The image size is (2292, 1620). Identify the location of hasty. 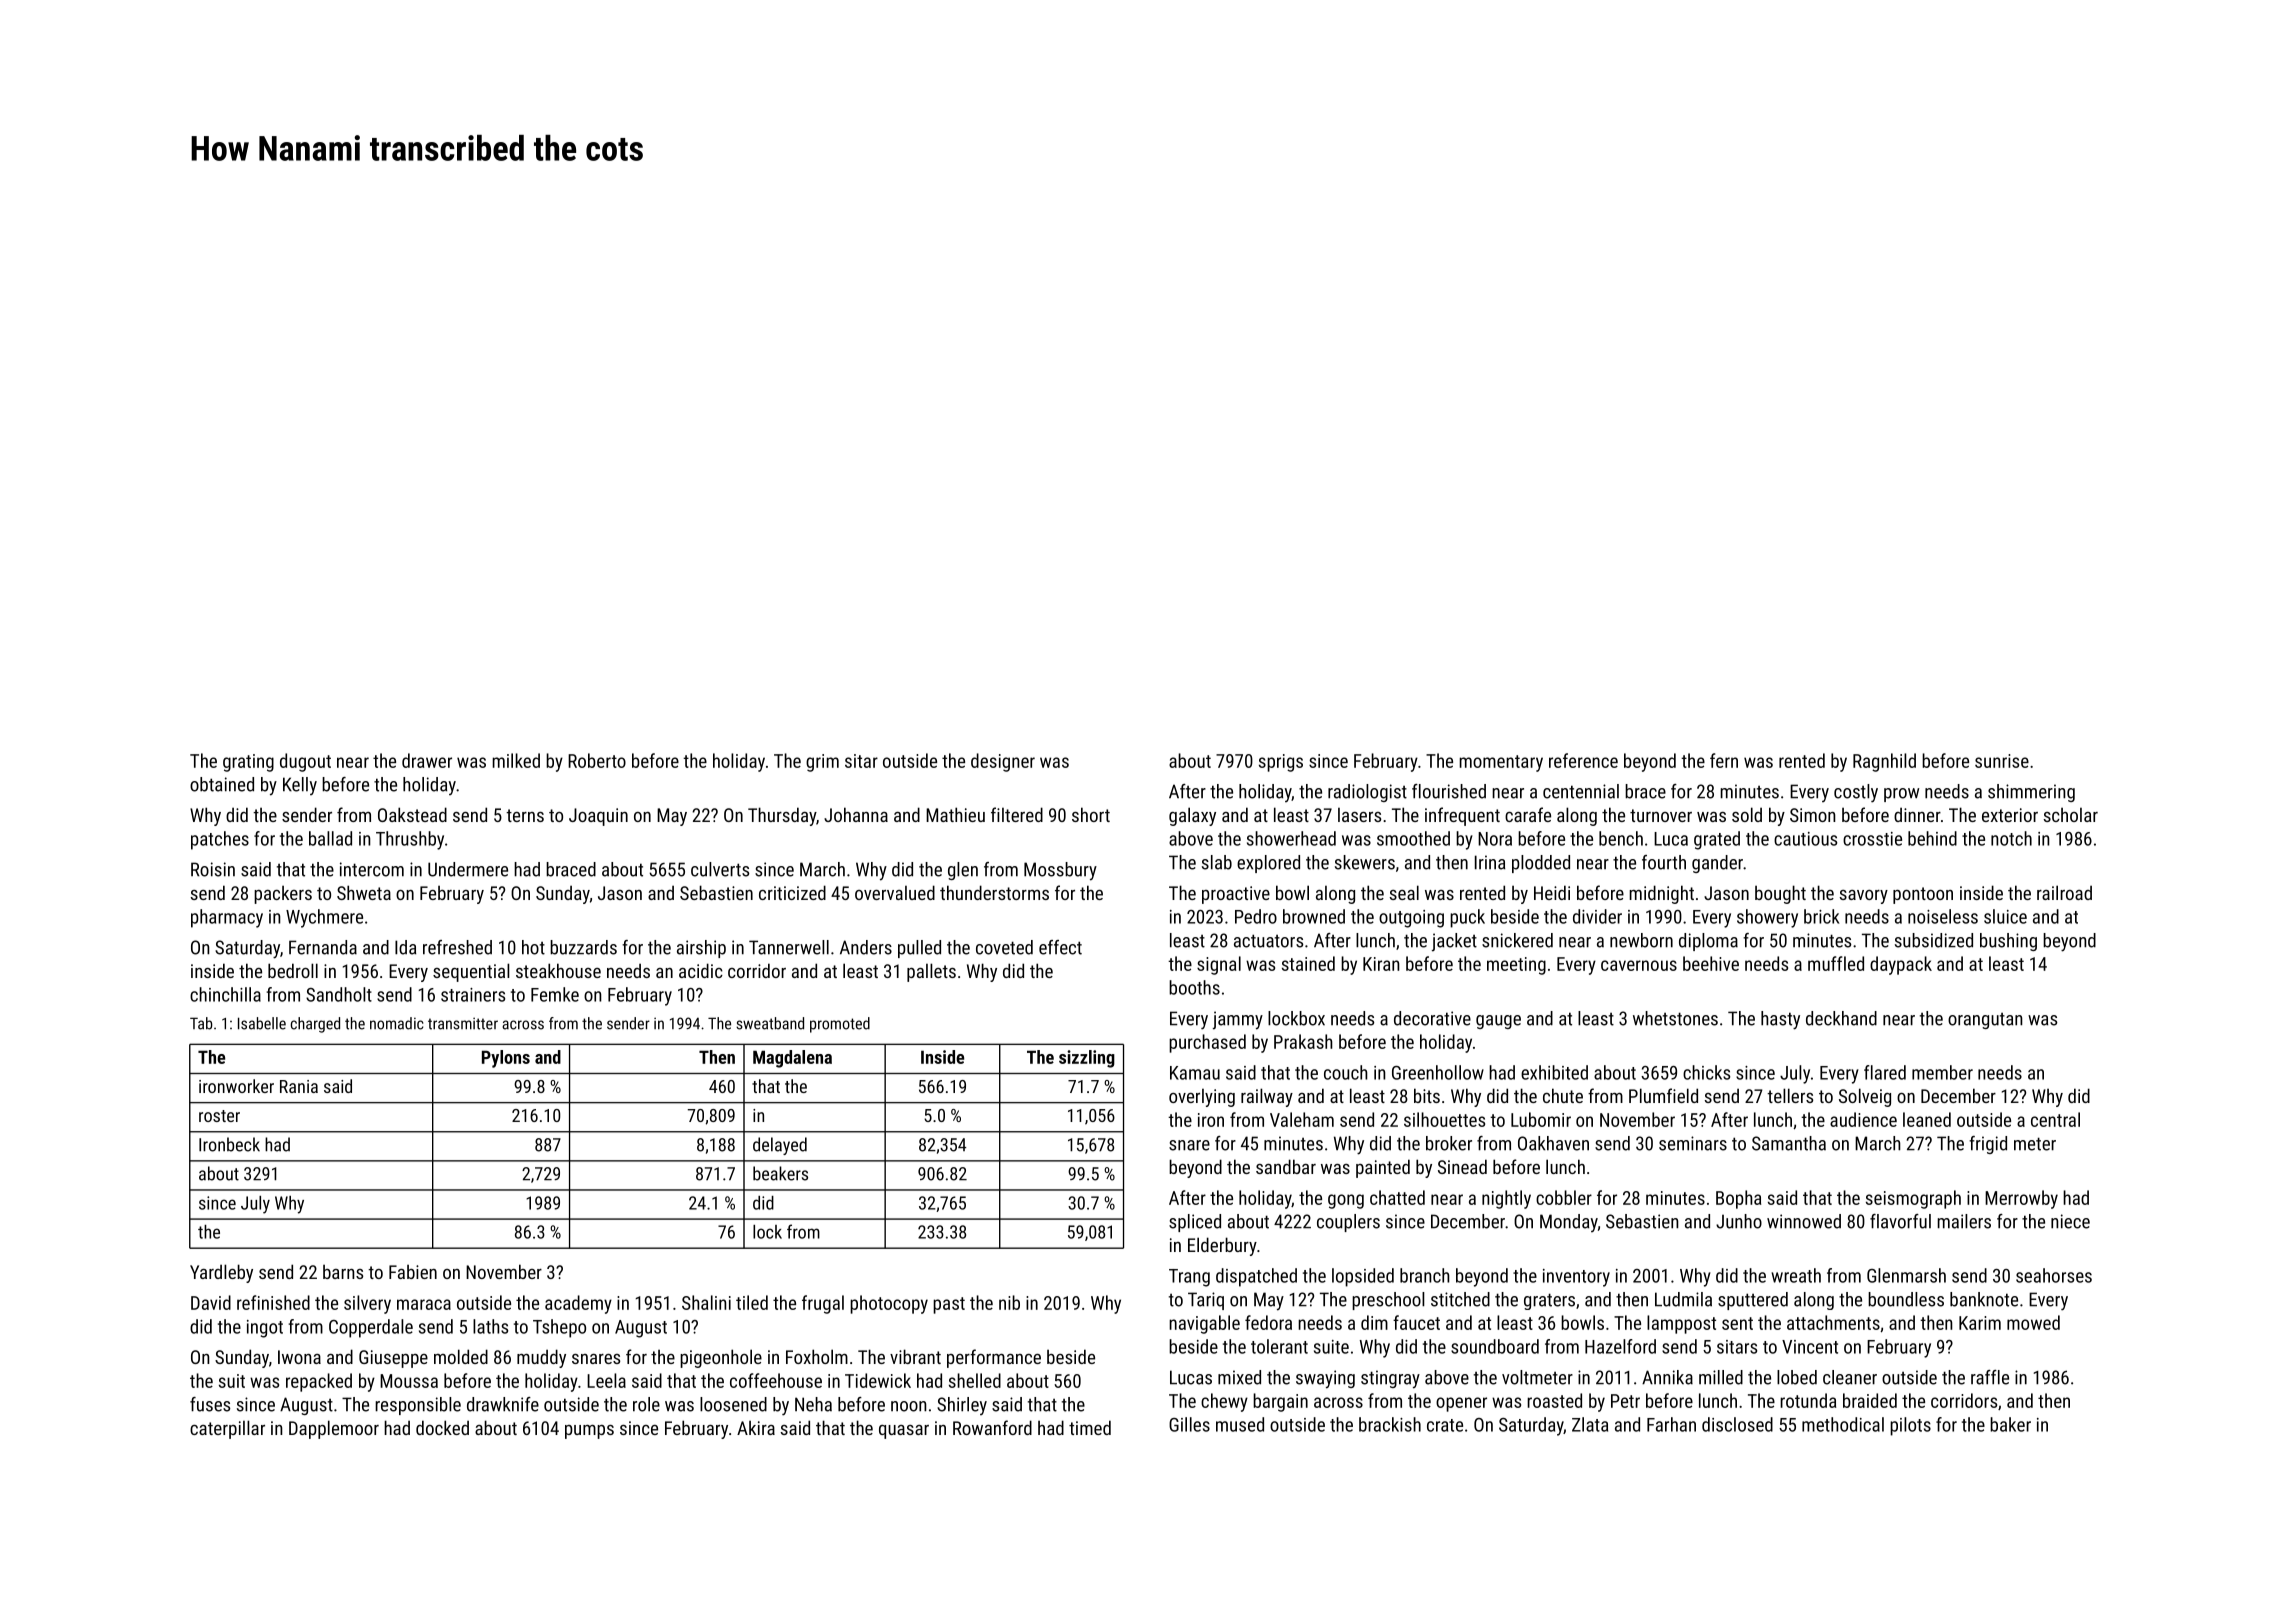
(1780, 1020).
